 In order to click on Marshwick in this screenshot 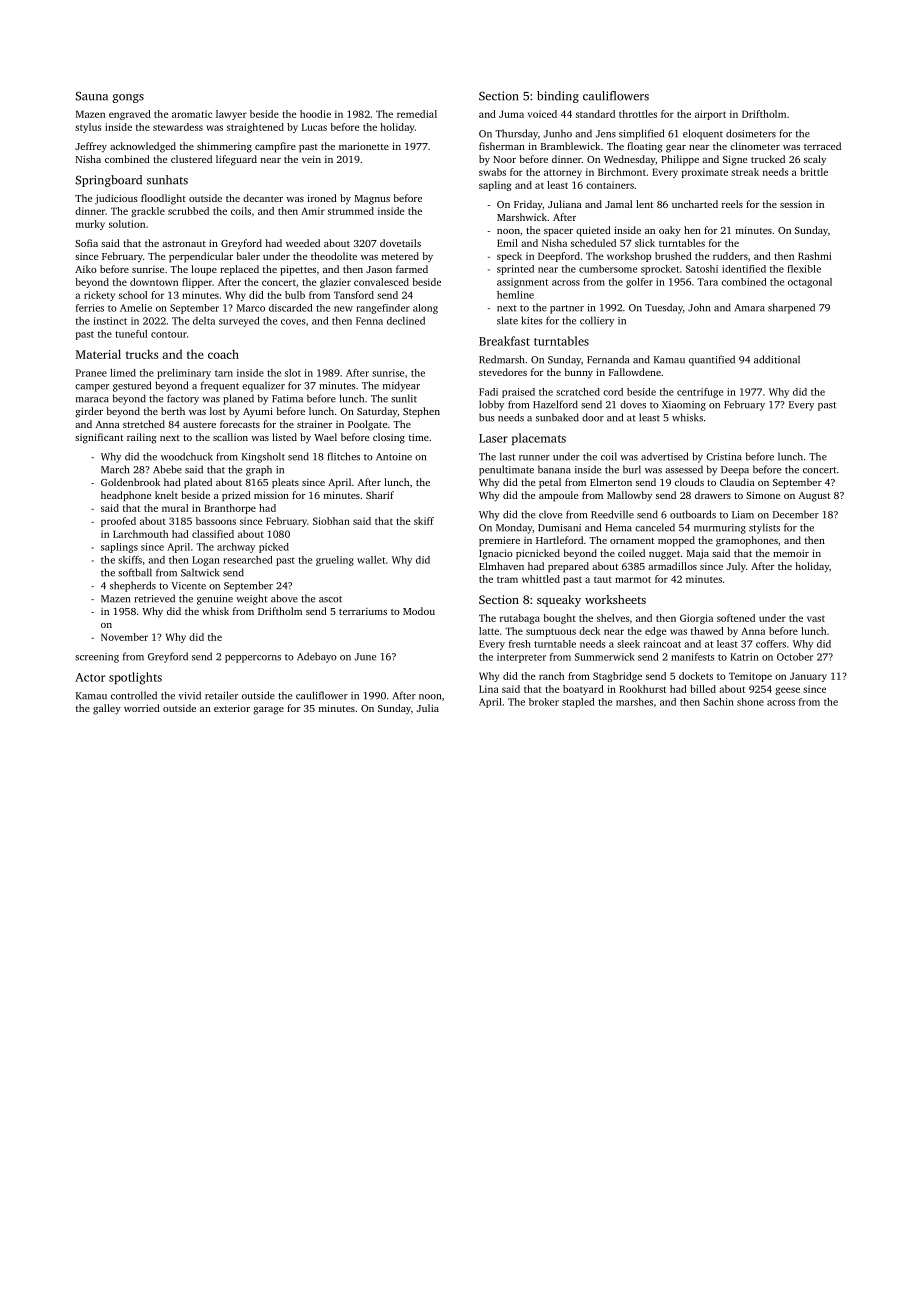, I will do `click(522, 217)`.
